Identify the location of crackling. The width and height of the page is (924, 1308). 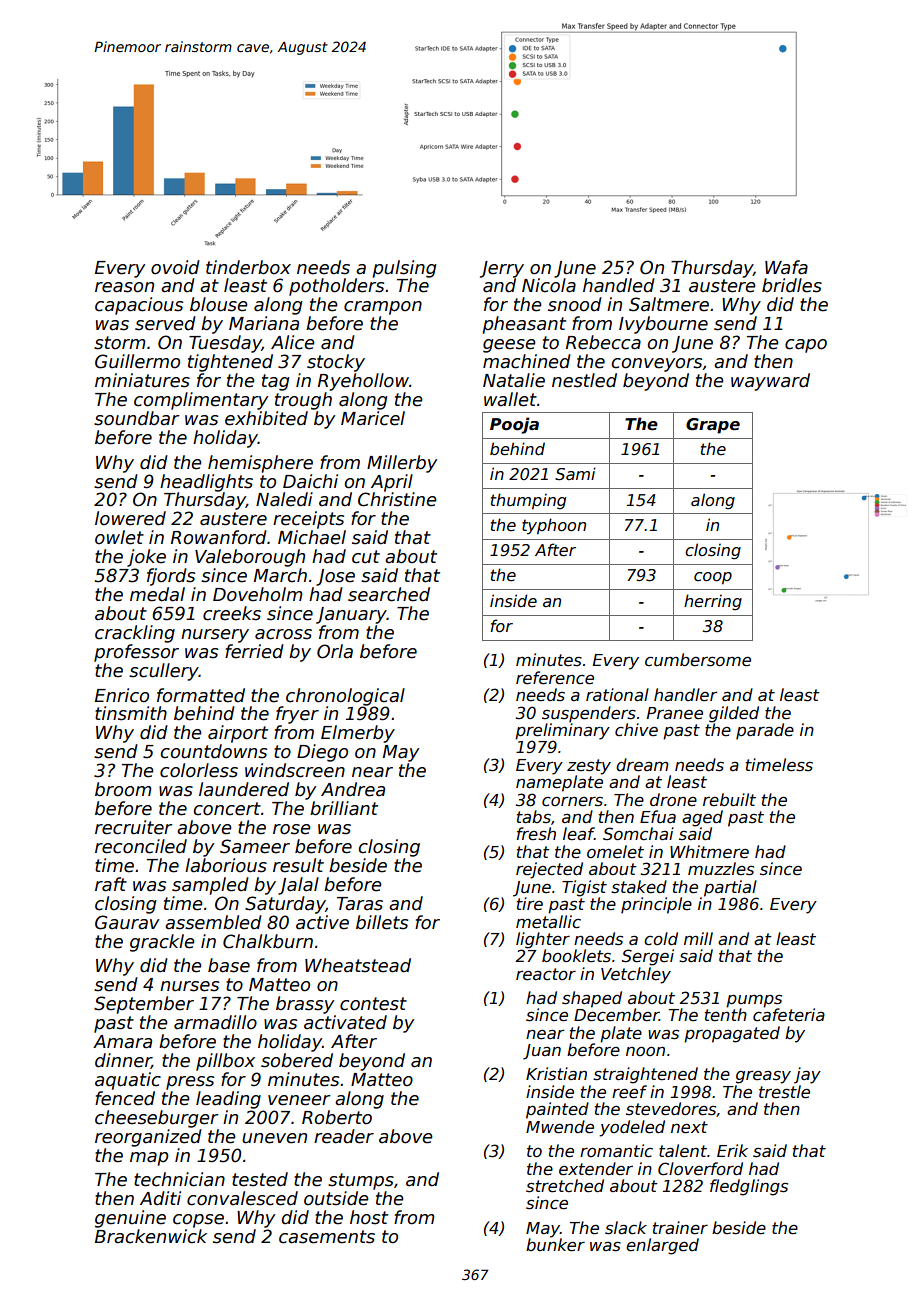
(135, 634).
